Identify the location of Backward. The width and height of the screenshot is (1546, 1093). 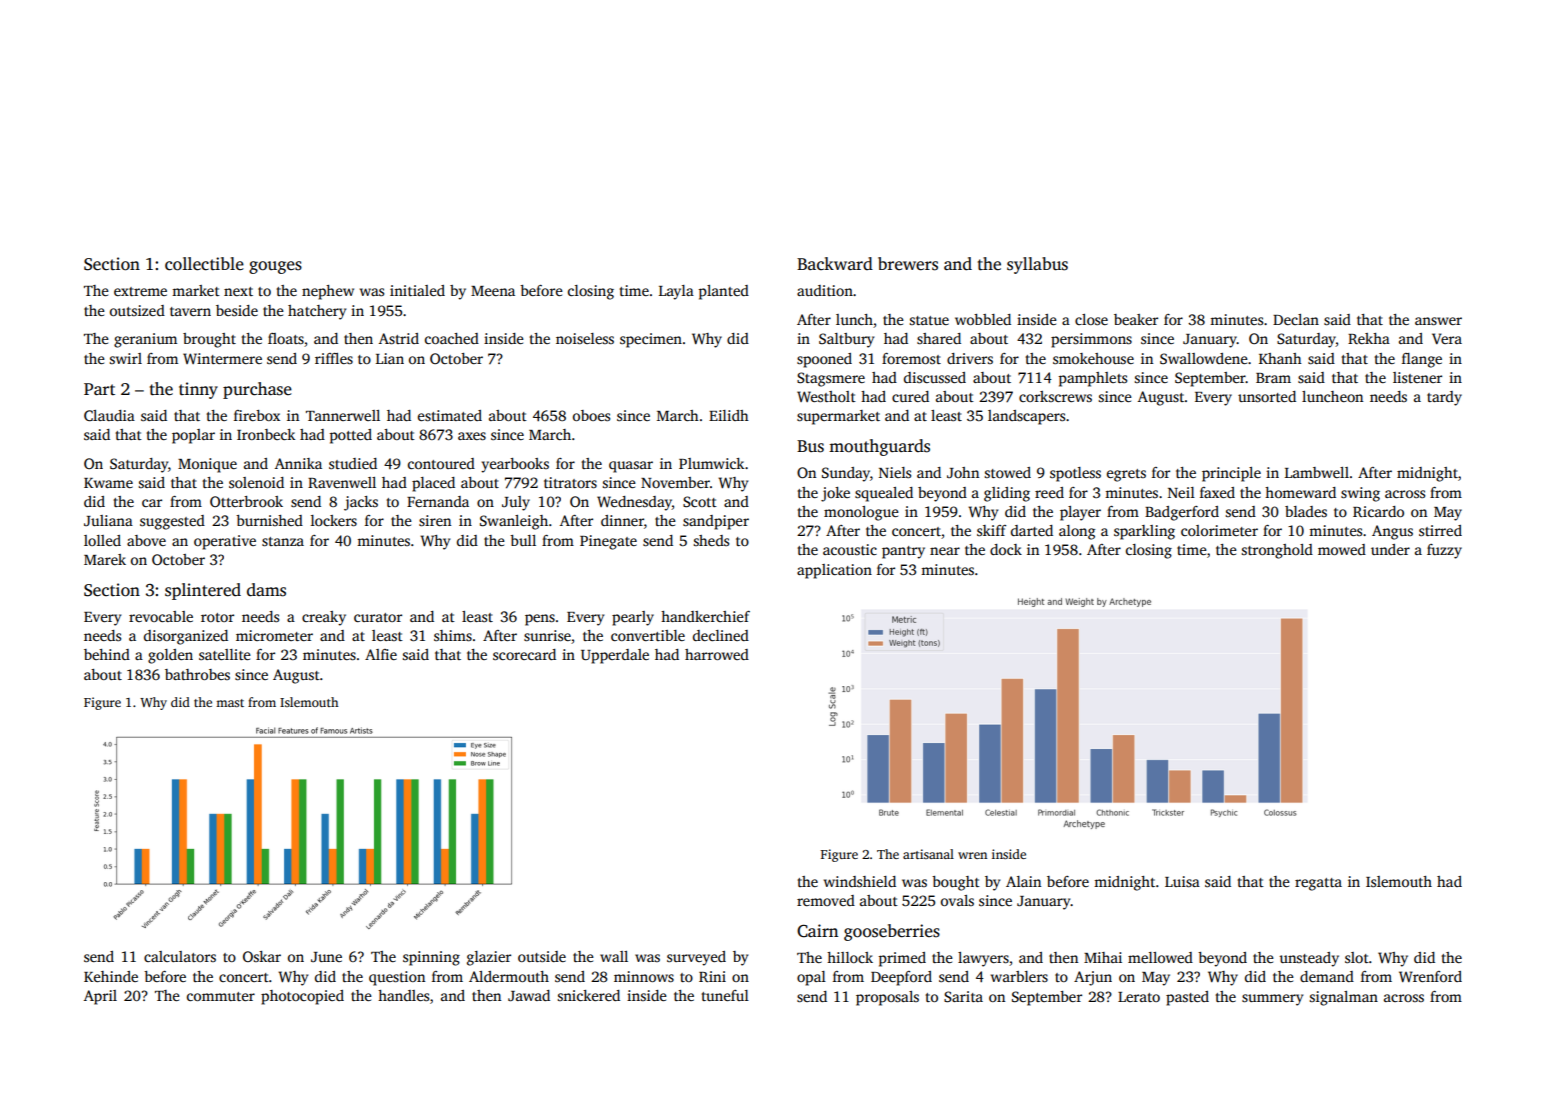
(835, 263).
